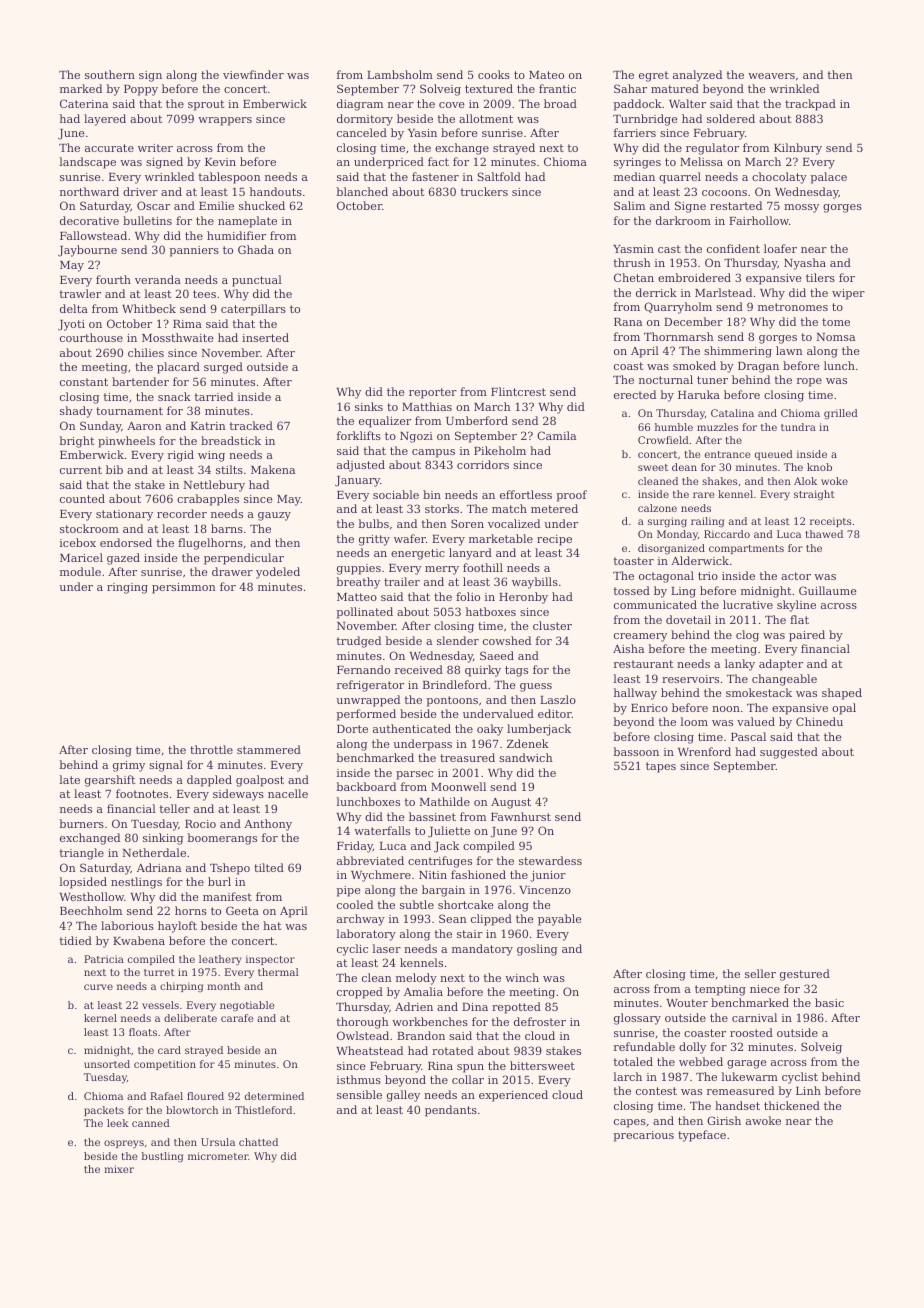 This screenshot has width=924, height=1308. What do you see at coordinates (110, 74) in the screenshot?
I see `southern` at bounding box center [110, 74].
